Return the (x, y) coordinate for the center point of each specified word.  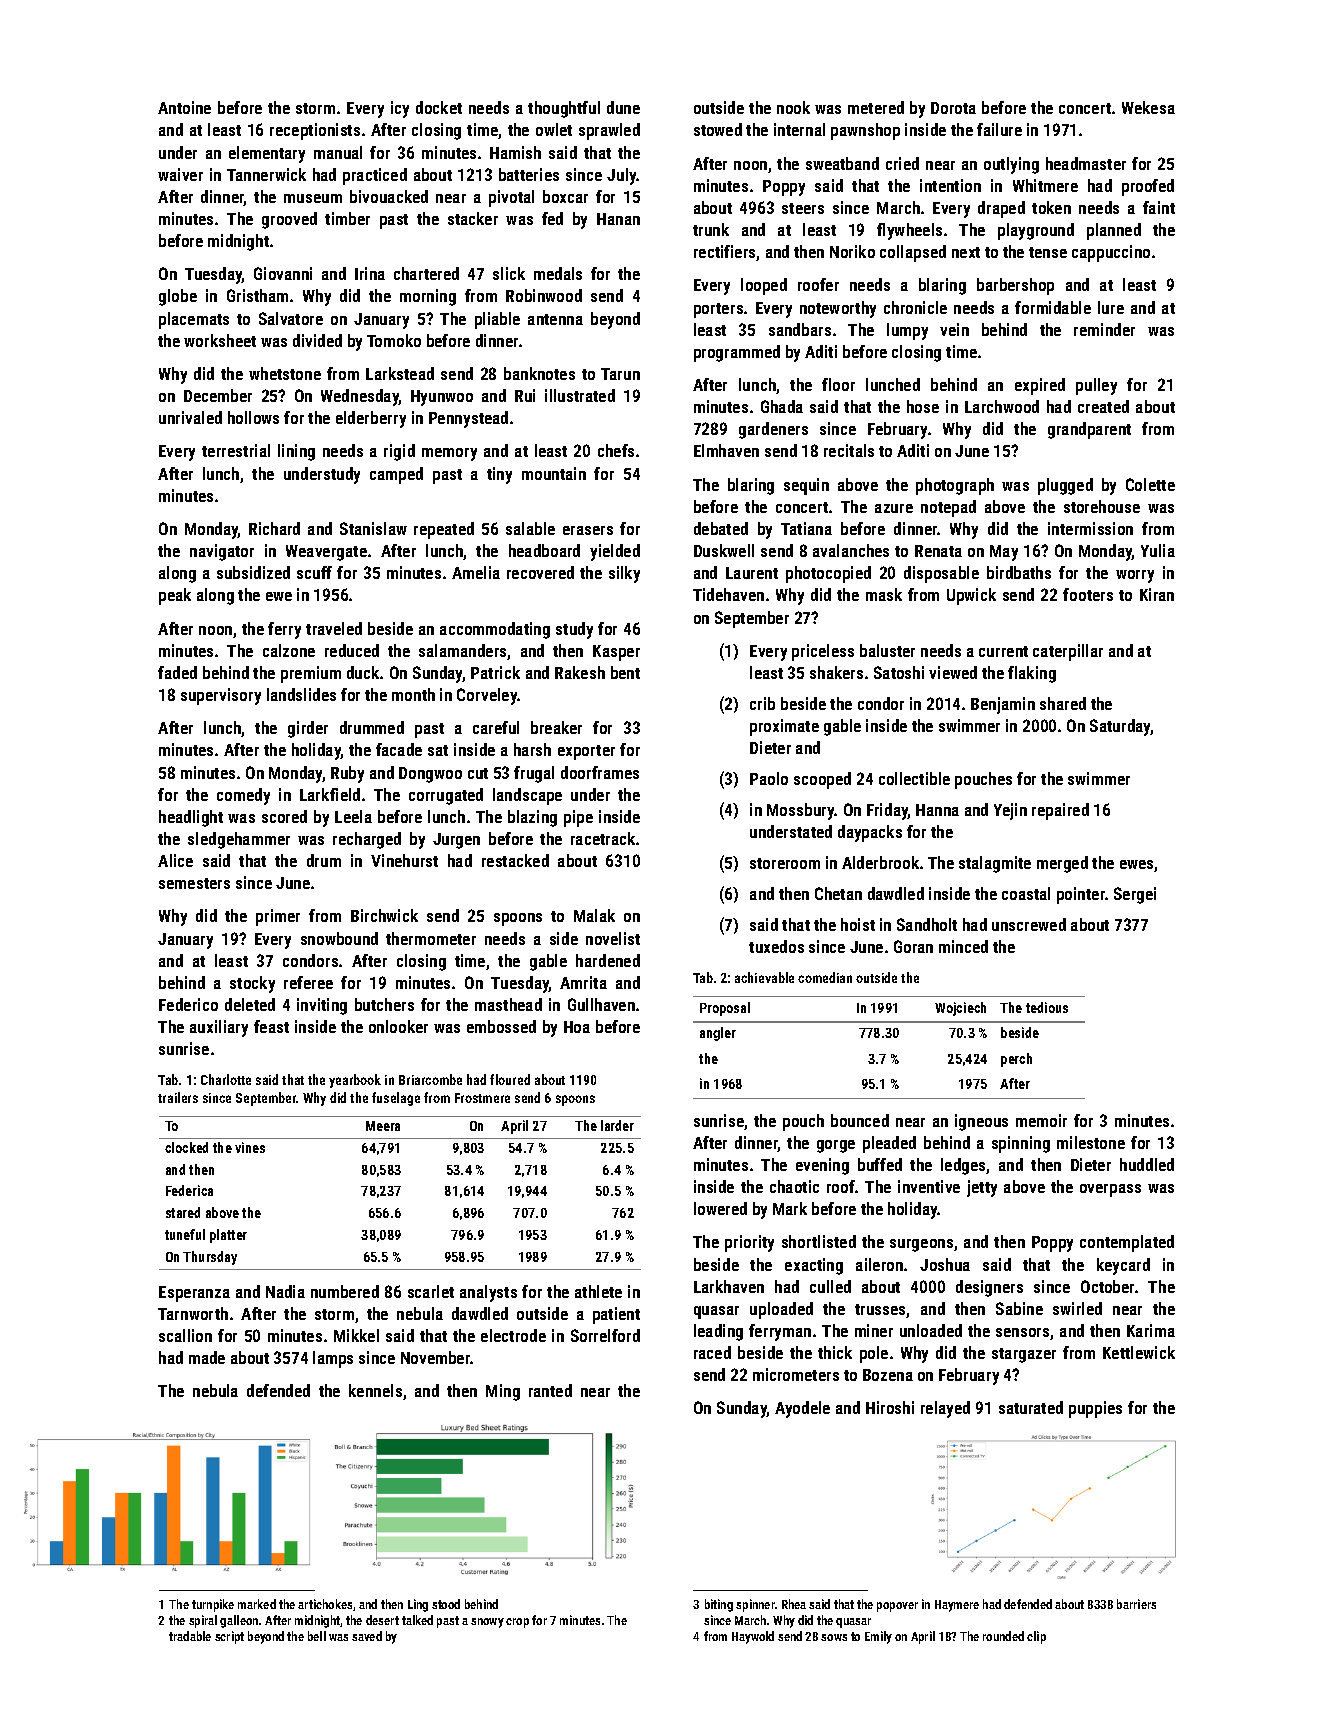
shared (1063, 703)
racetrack (603, 838)
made (207, 1357)
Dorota (953, 108)
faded (177, 672)
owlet (554, 129)
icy (400, 109)
